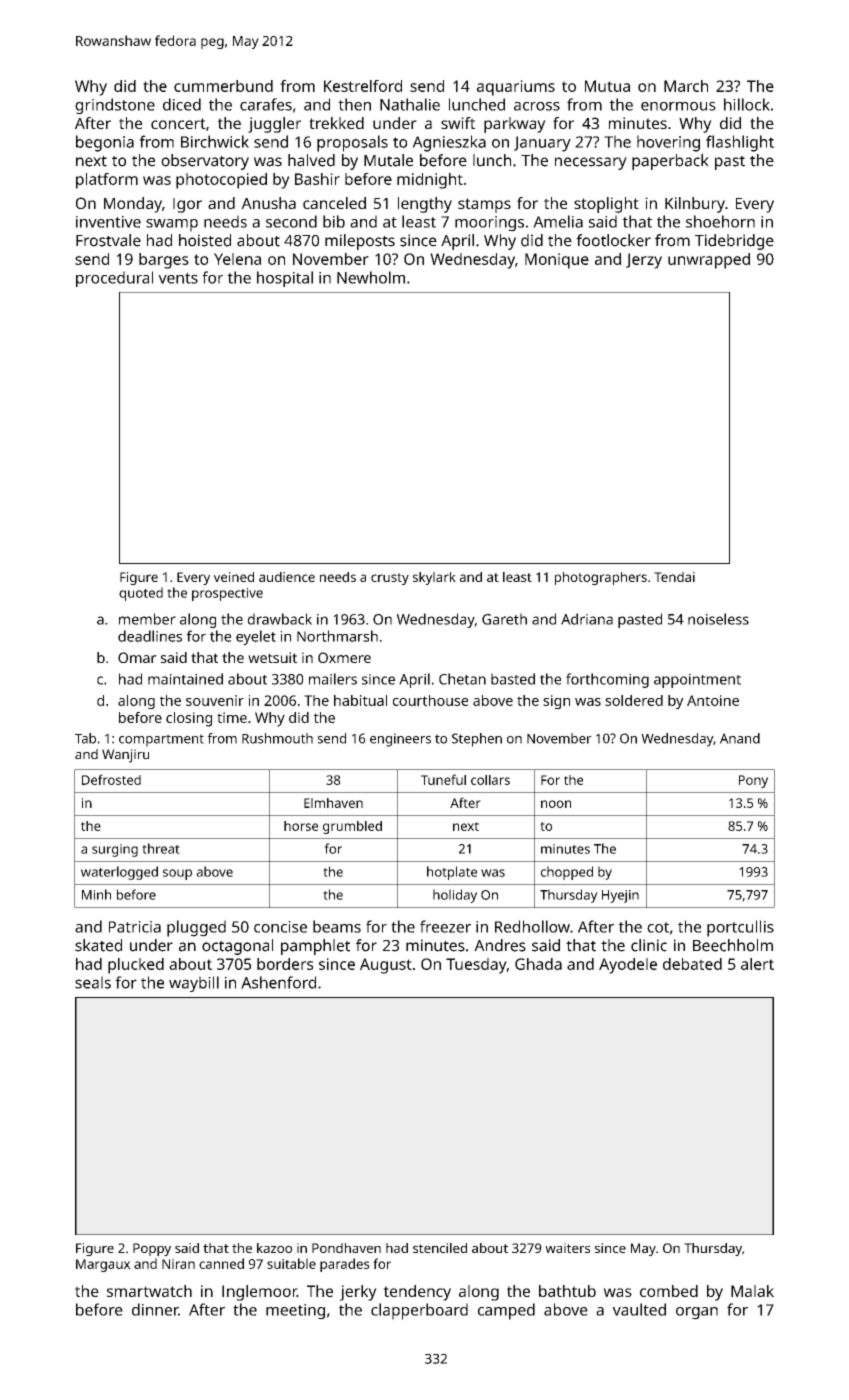  I want to click on debated, so click(692, 964).
